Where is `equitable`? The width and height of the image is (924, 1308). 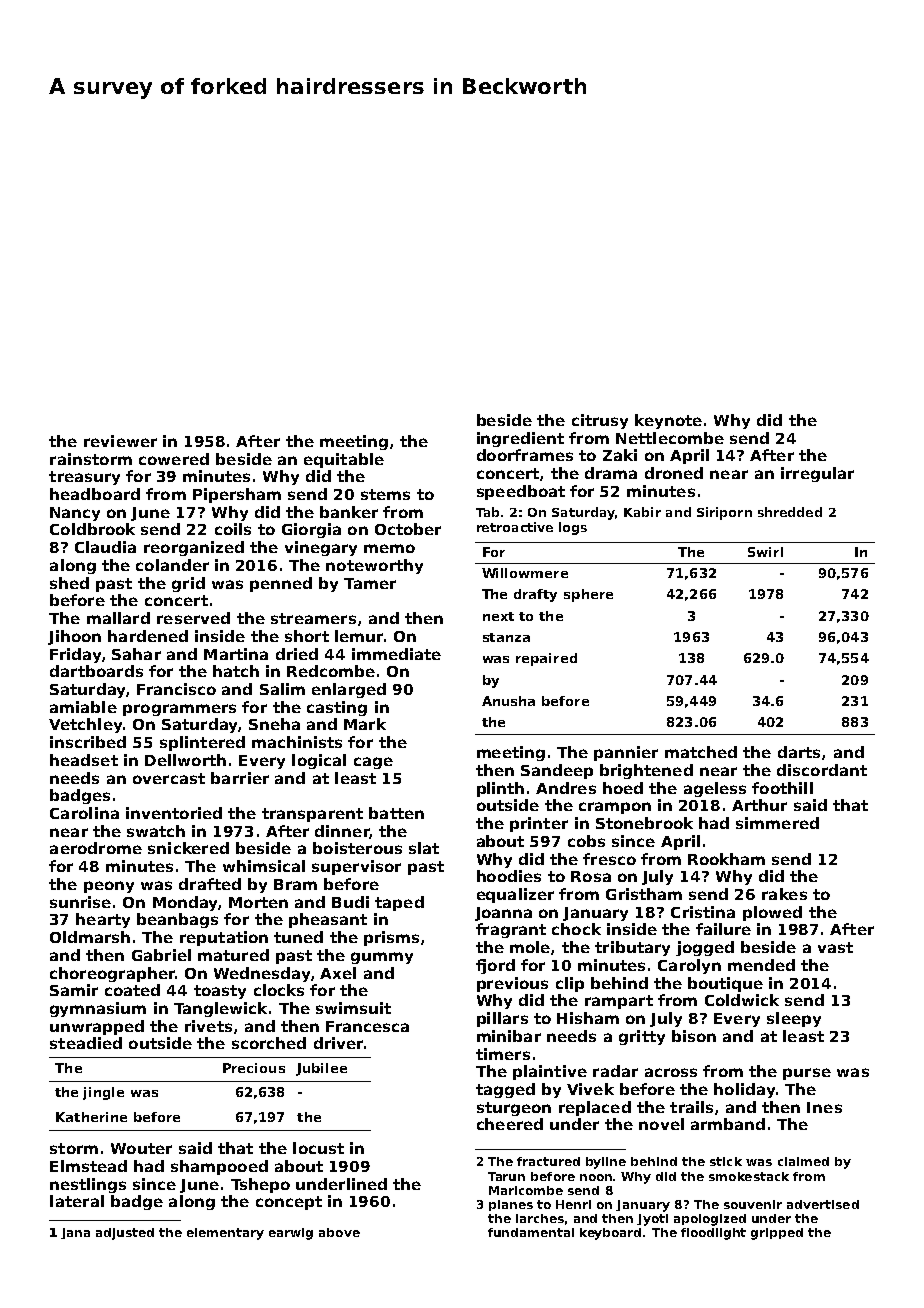 equitable is located at coordinates (344, 460).
